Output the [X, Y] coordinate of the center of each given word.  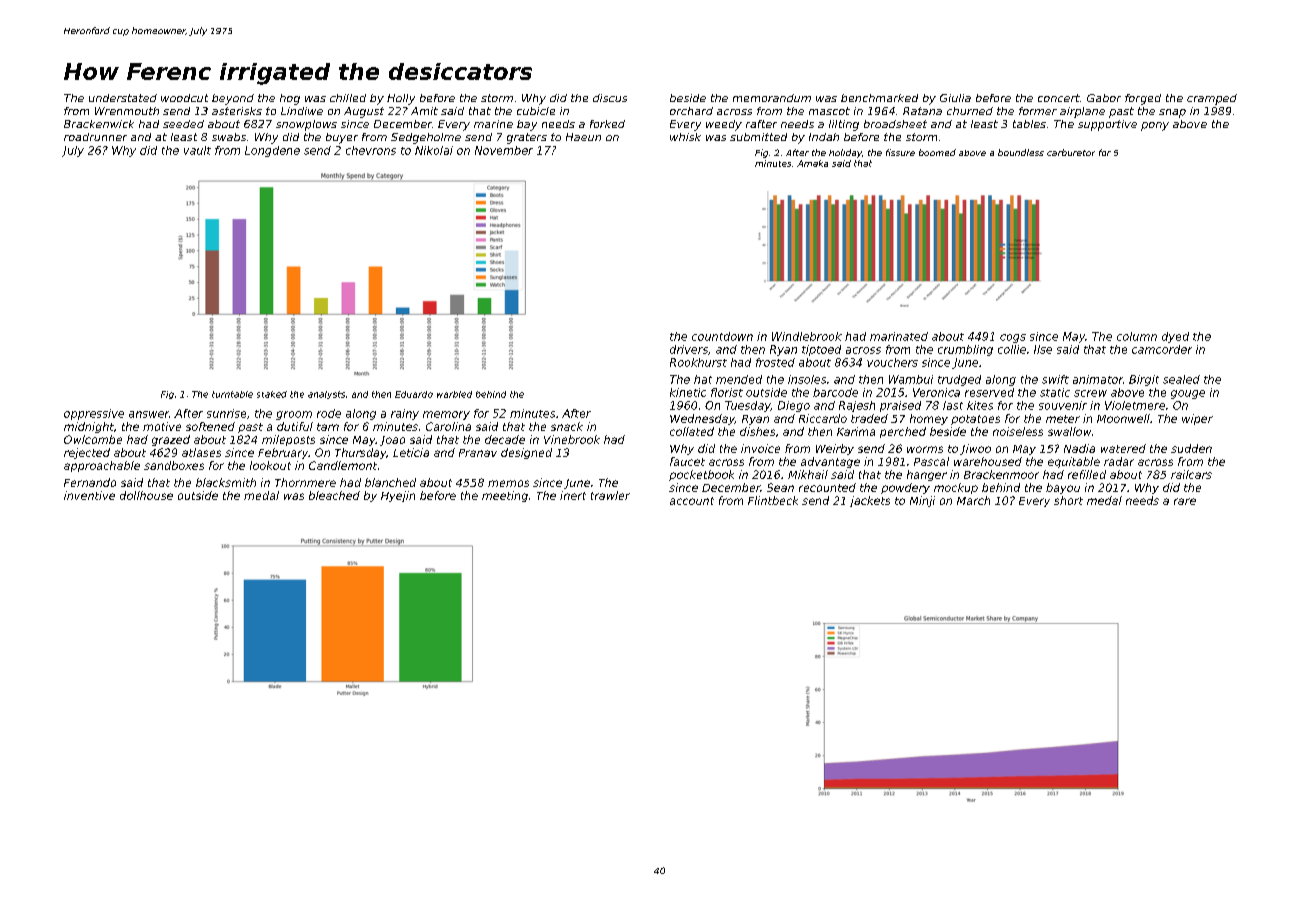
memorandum [772, 98]
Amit [424, 111]
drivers [689, 349]
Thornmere [305, 482]
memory [446, 415]
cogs [1013, 338]
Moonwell [1123, 418]
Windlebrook [807, 336]
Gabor [1104, 98]
